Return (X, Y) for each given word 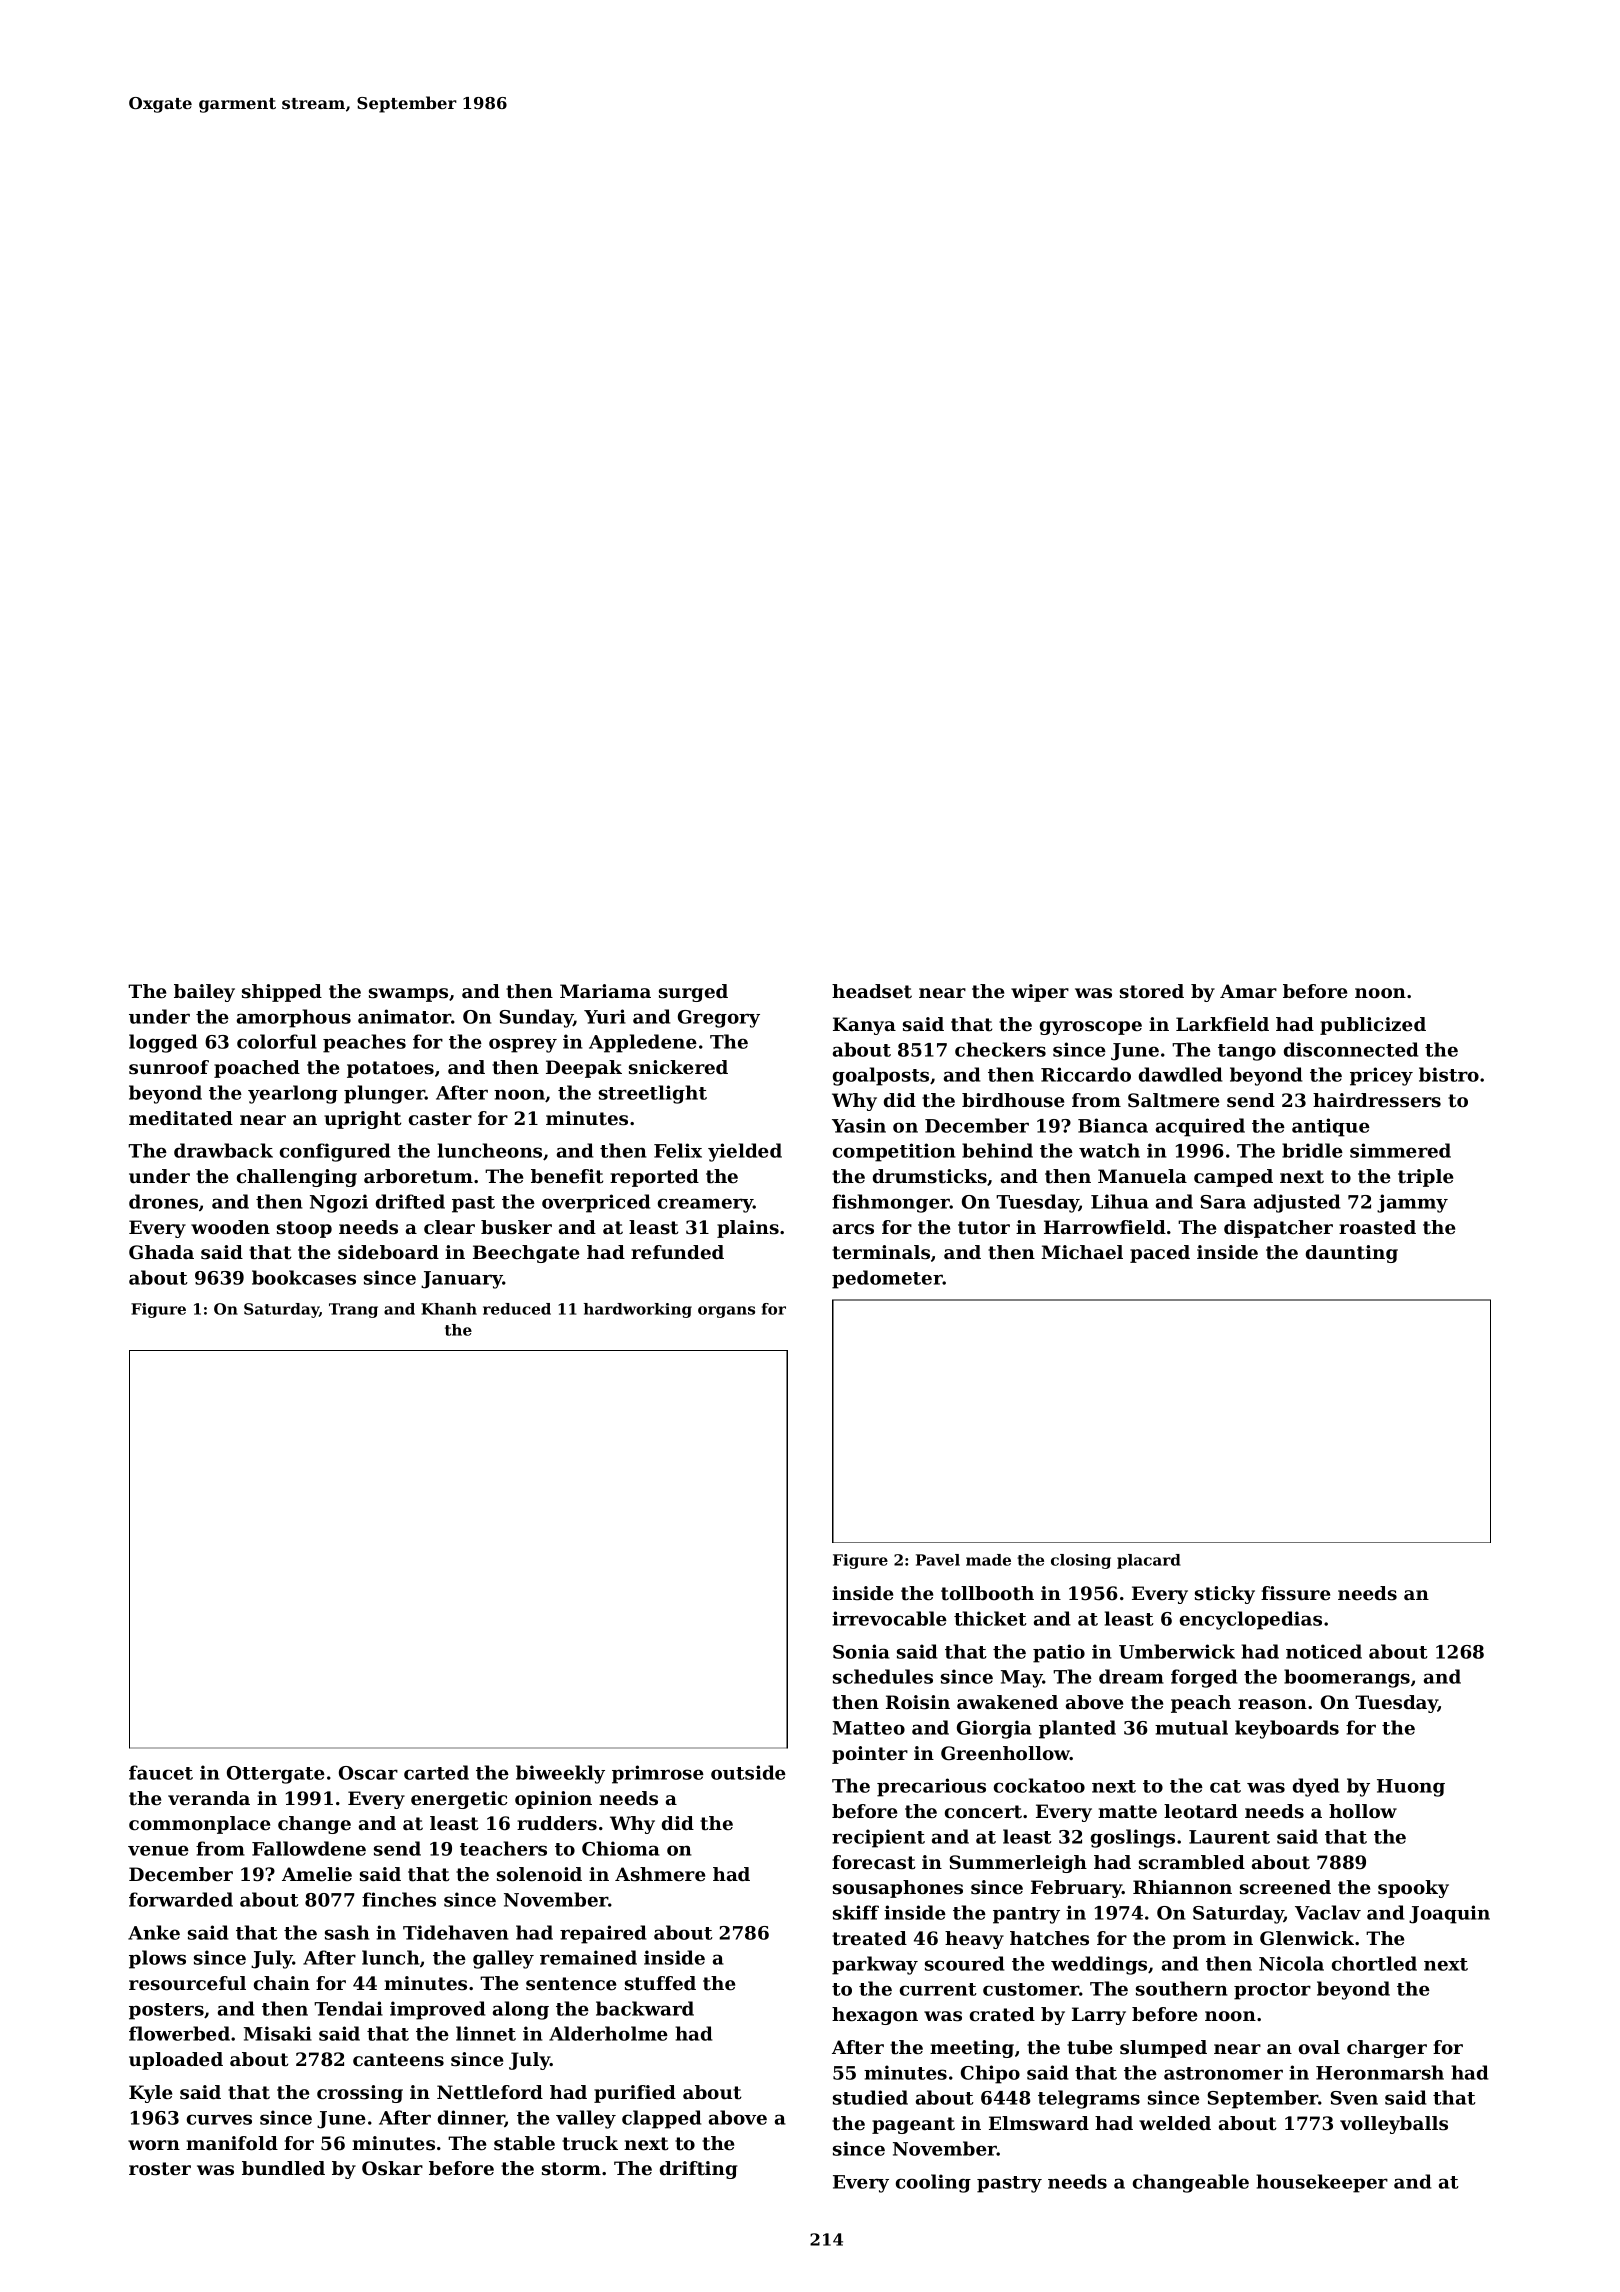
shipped (282, 993)
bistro (1449, 1074)
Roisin (918, 1702)
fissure (1295, 1593)
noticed (1324, 1651)
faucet (161, 1772)
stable (524, 2143)
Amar (1248, 991)
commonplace (199, 1825)
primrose (658, 1774)
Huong (1411, 1788)
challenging (297, 1178)
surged (693, 993)
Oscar (368, 1773)
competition (894, 1152)
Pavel (938, 1560)
